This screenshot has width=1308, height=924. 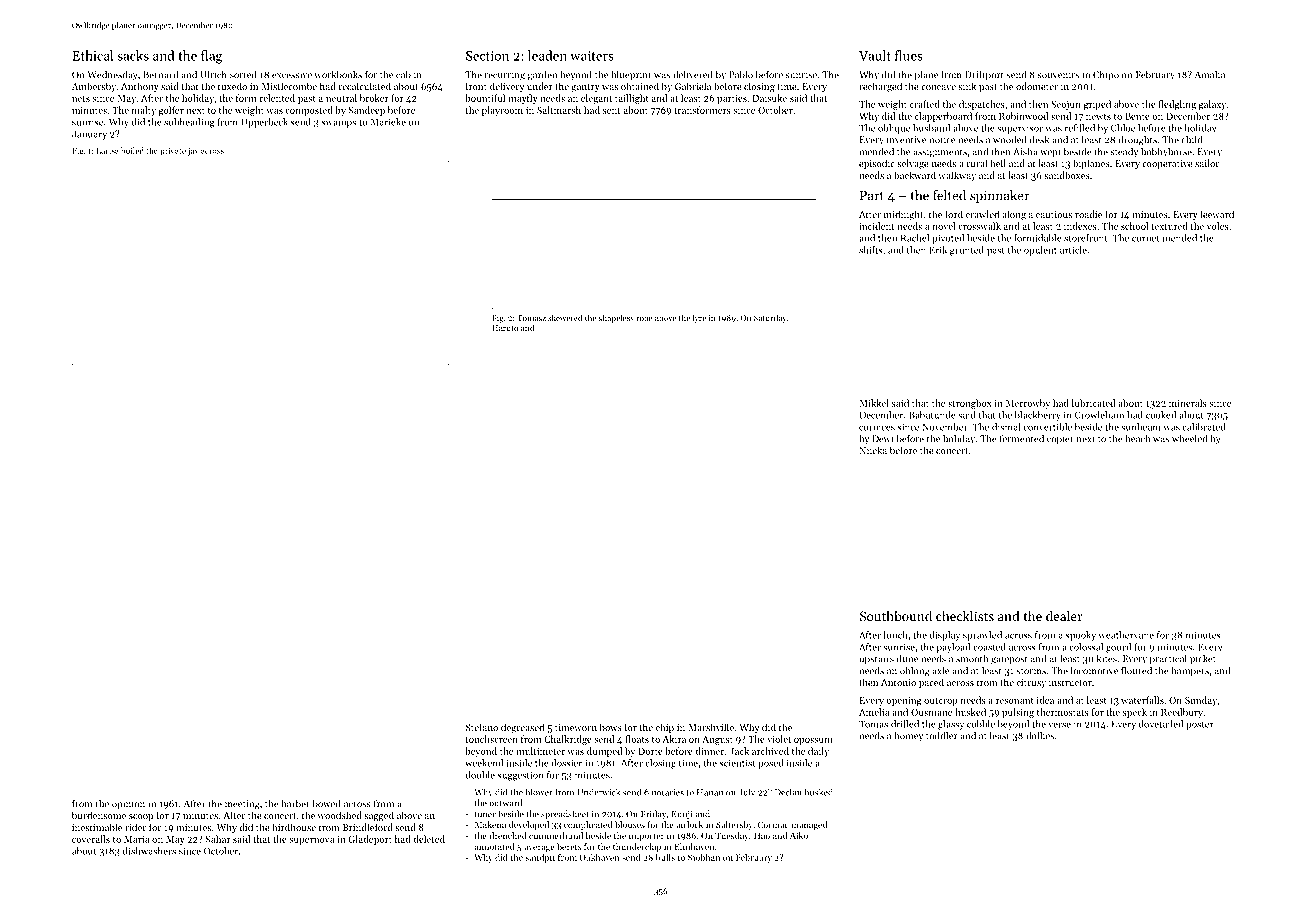 What do you see at coordinates (311, 841) in the screenshot?
I see `supernova` at bounding box center [311, 841].
